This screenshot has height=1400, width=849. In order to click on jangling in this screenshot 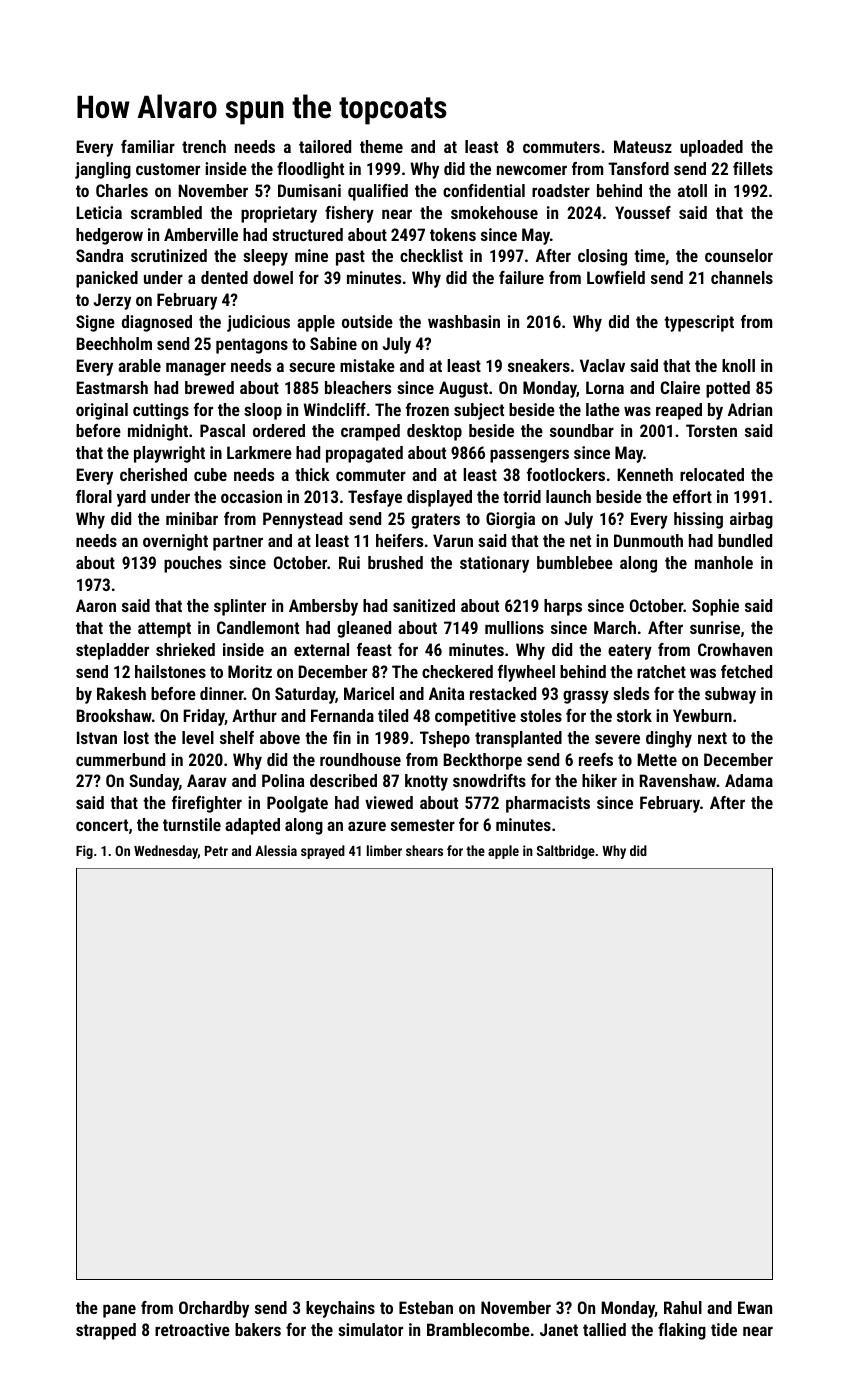, I will do `click(103, 170)`.
